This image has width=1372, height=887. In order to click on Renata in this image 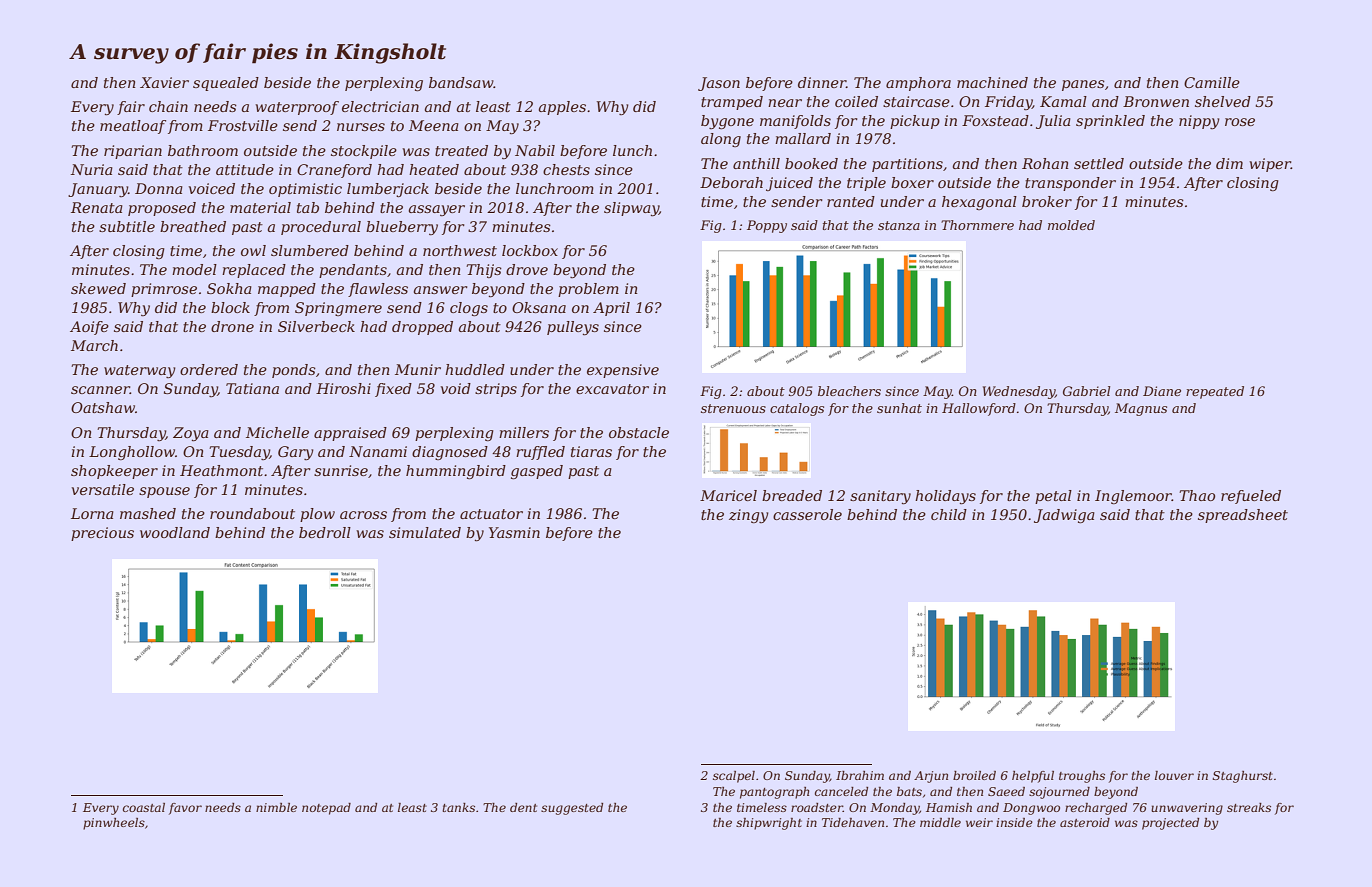, I will do `click(97, 207)`.
